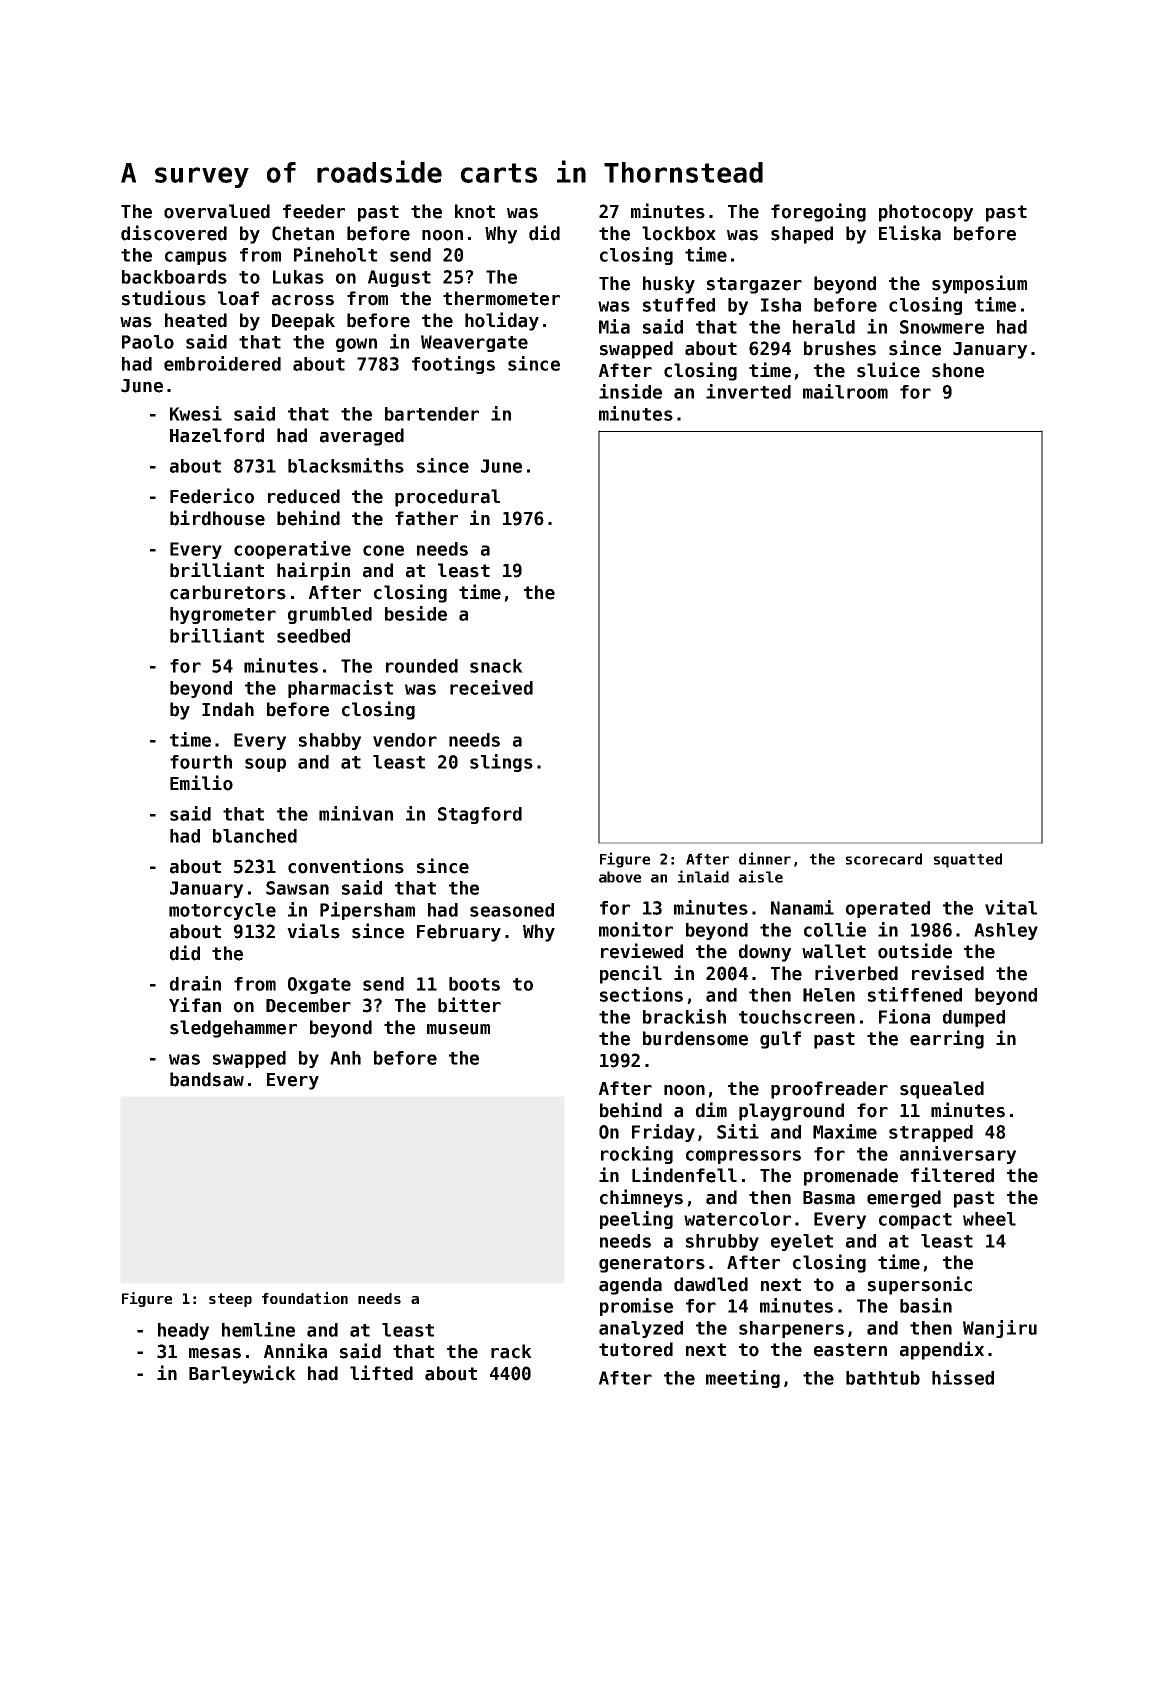  I want to click on pharmacist, so click(340, 689).
